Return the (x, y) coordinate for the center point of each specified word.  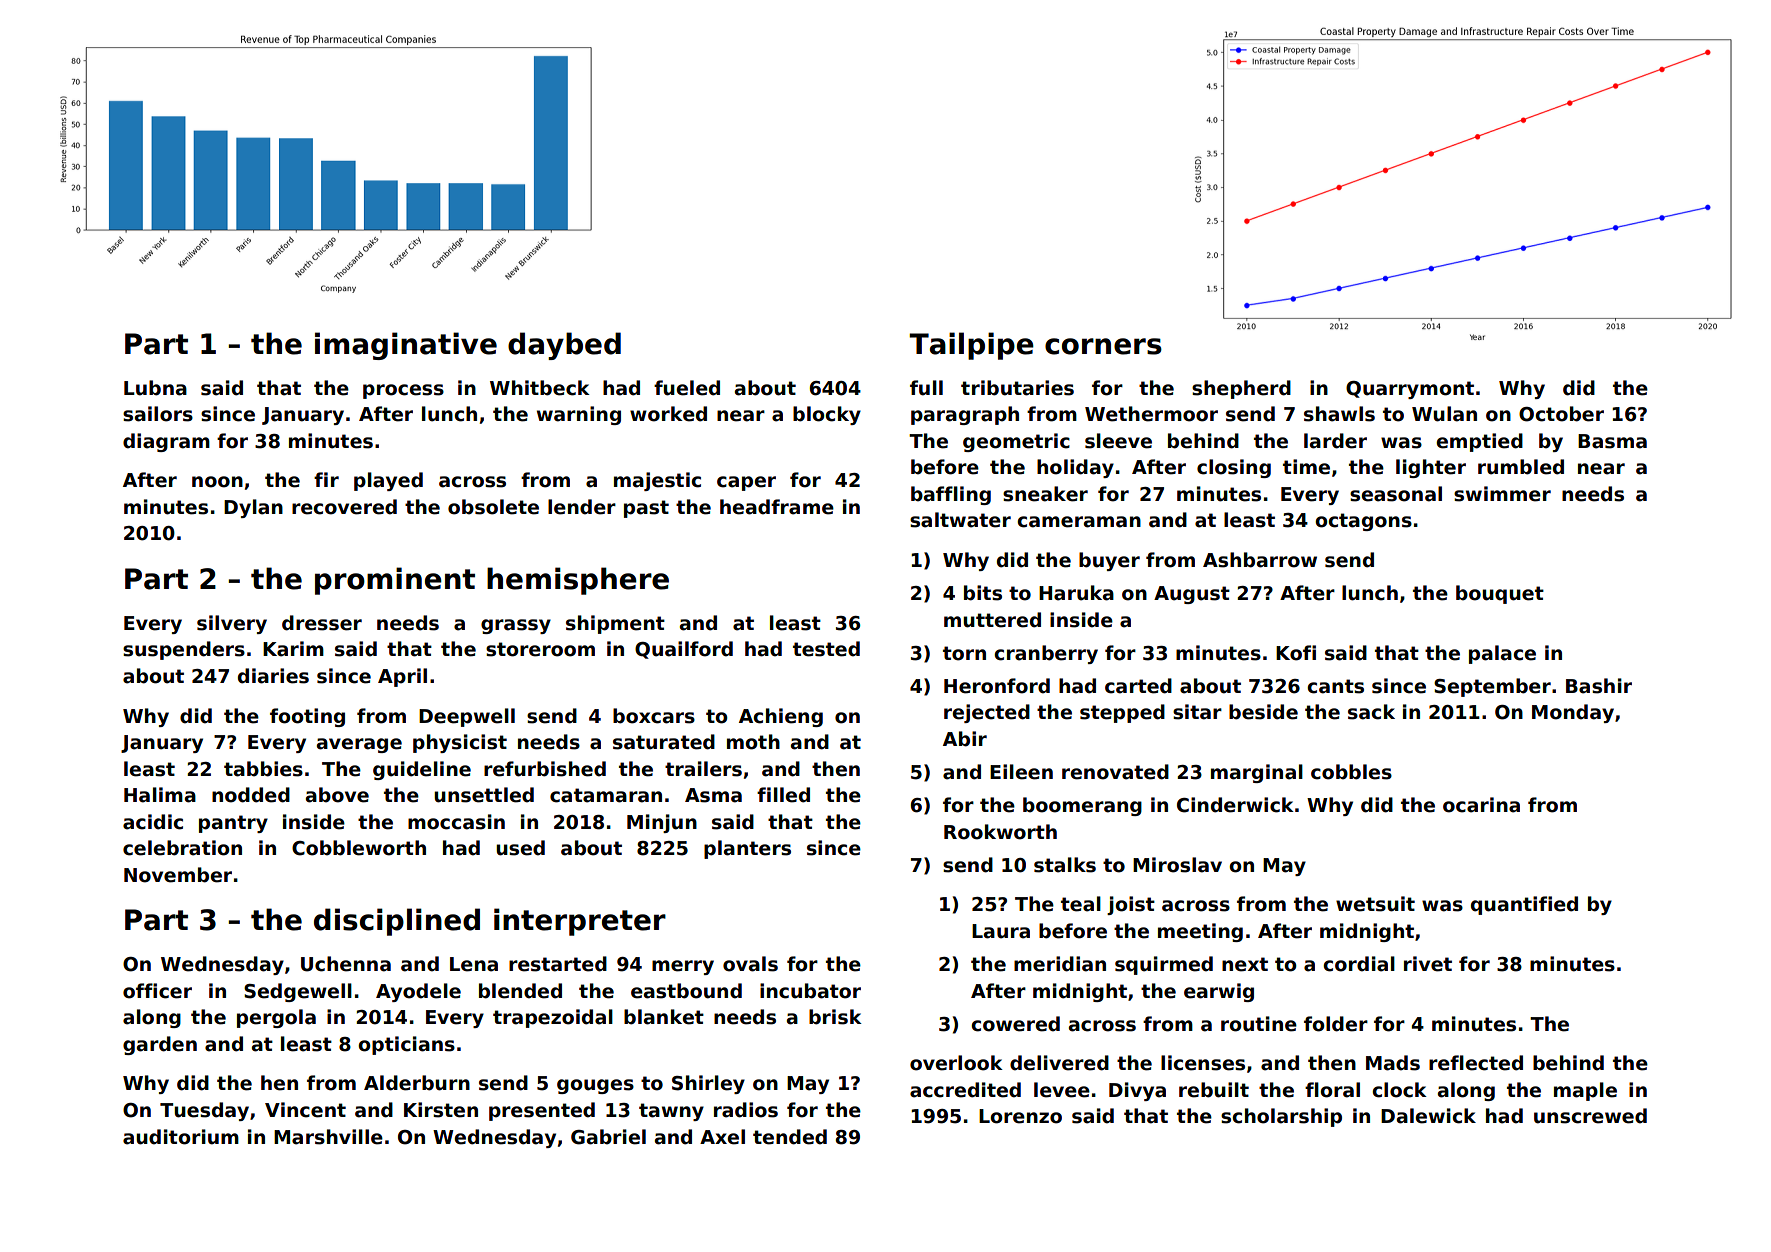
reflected (1476, 1063)
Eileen (1021, 772)
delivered (1059, 1063)
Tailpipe (971, 346)
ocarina (1481, 805)
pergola (276, 1018)
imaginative (406, 346)
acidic (153, 822)
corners (1103, 346)
